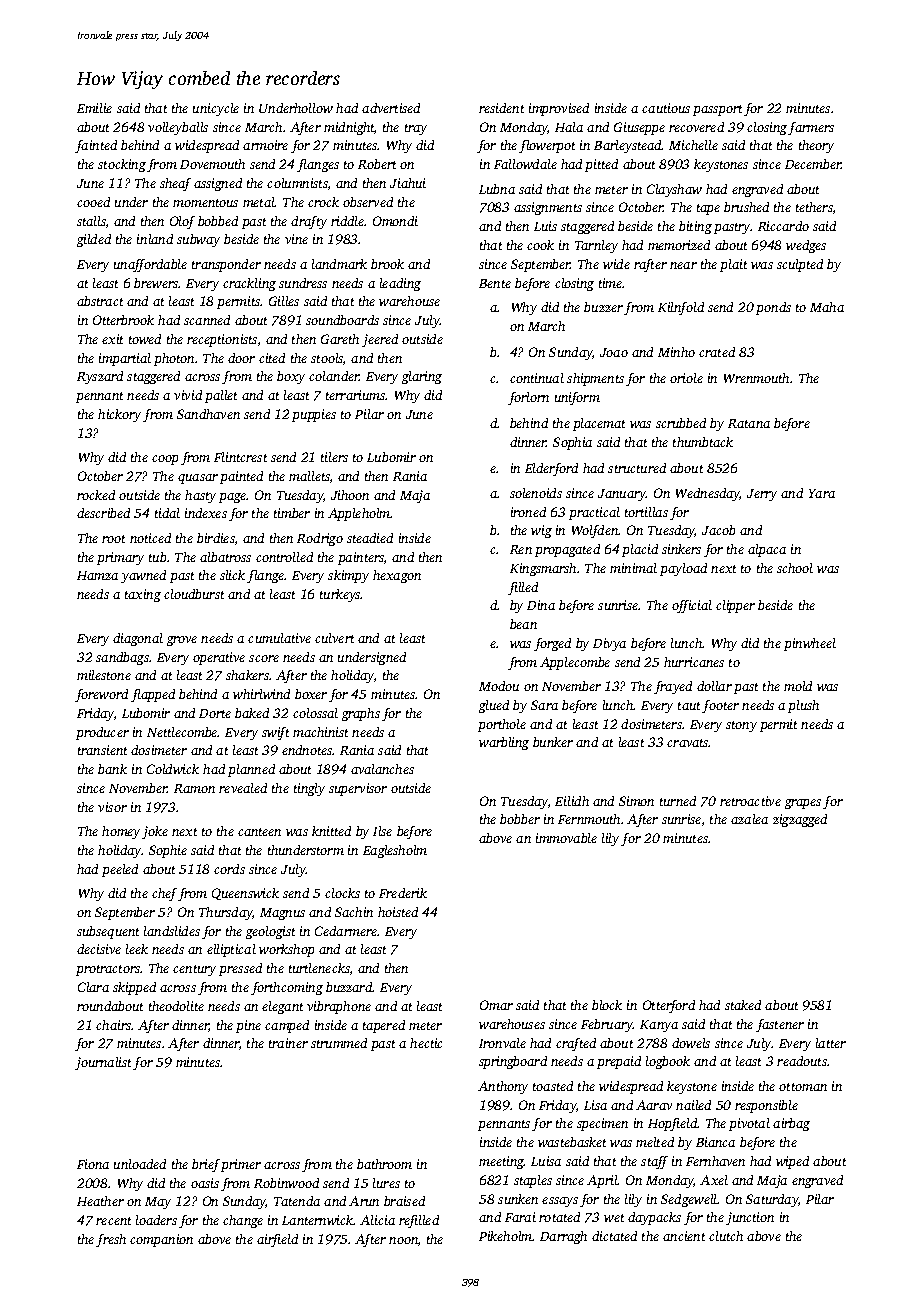 The width and height of the screenshot is (924, 1314). Describe the element at coordinates (800, 820) in the screenshot. I see `zigzagged` at that location.
